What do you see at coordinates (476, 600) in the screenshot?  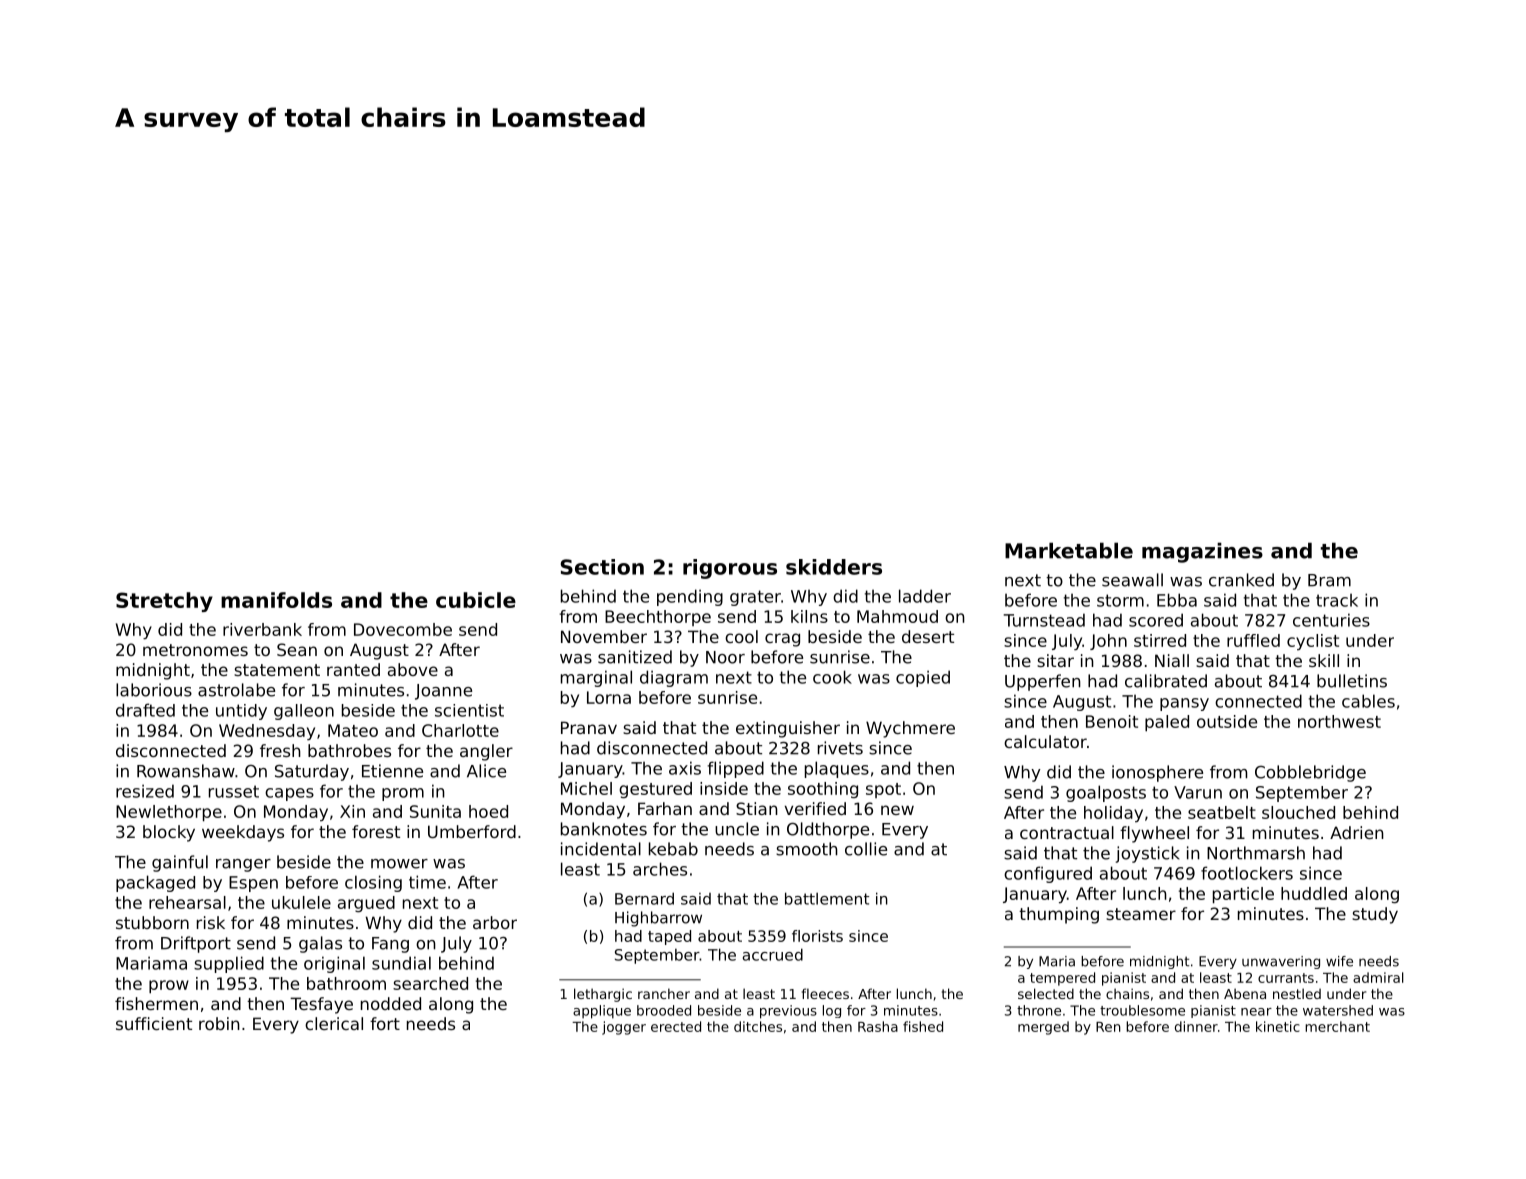 I see `cubicle` at bounding box center [476, 600].
